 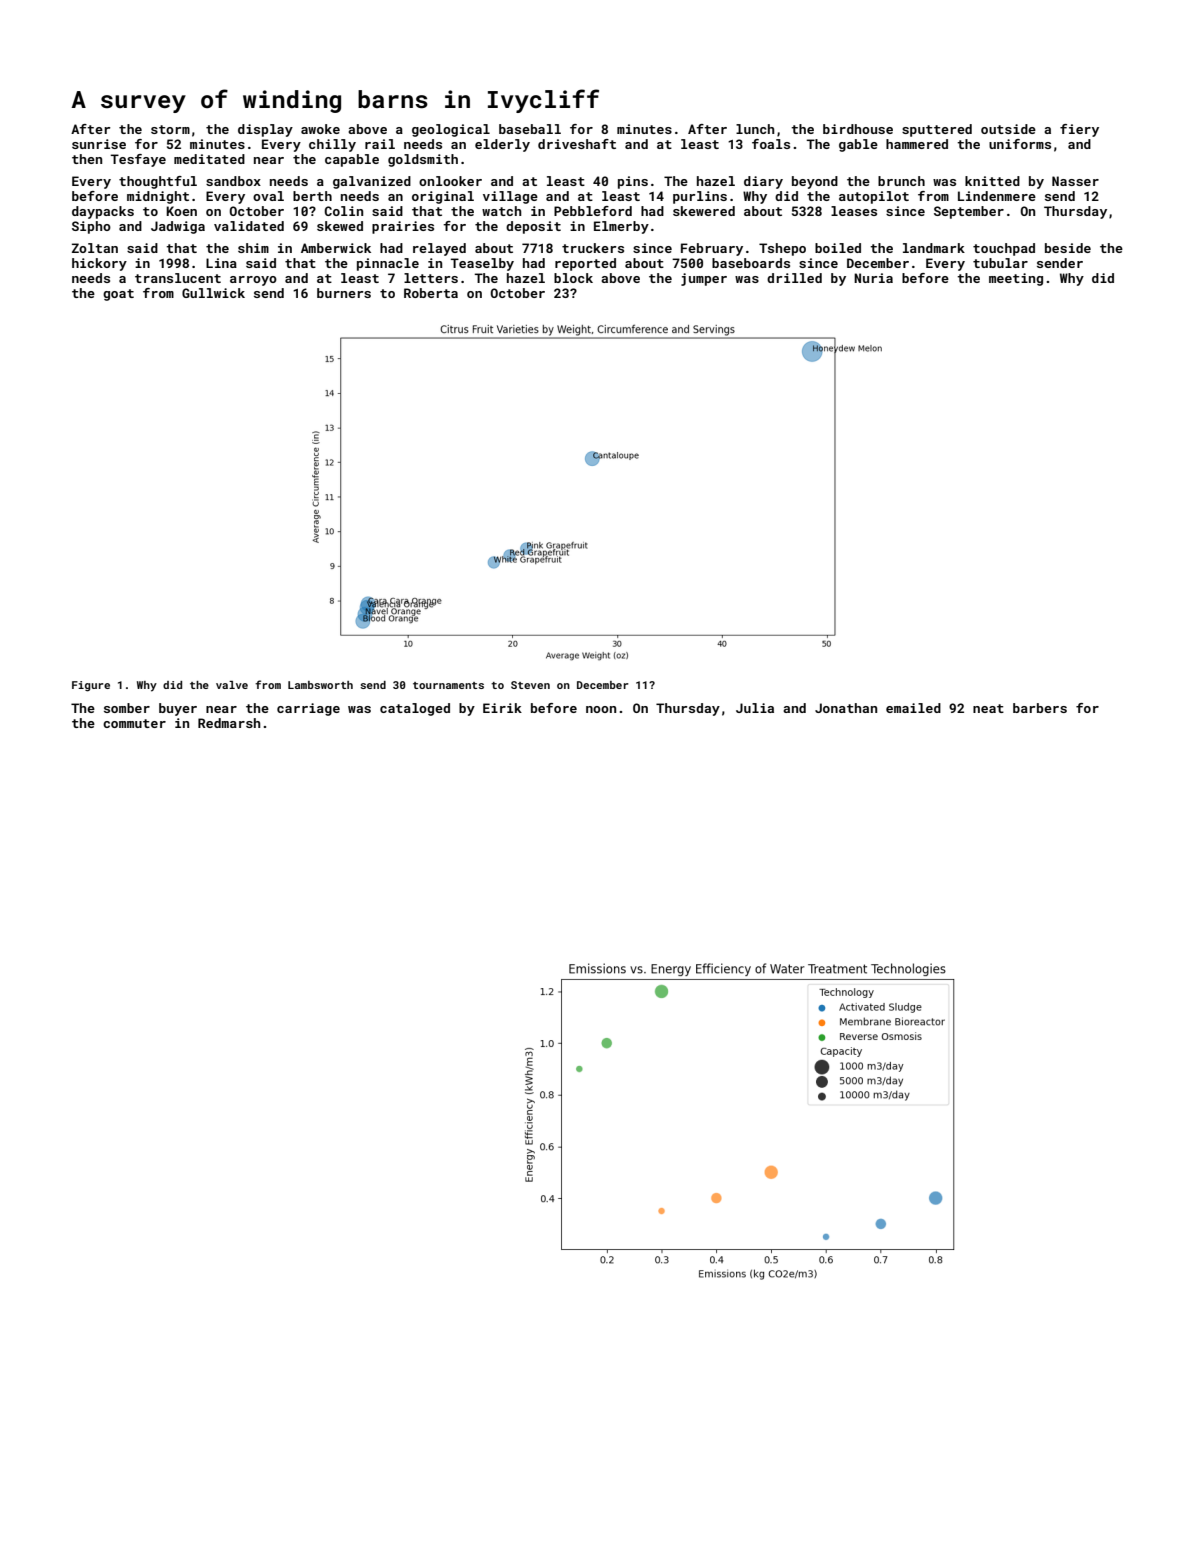 What do you see at coordinates (1016, 279) in the image?
I see `meeting` at bounding box center [1016, 279].
